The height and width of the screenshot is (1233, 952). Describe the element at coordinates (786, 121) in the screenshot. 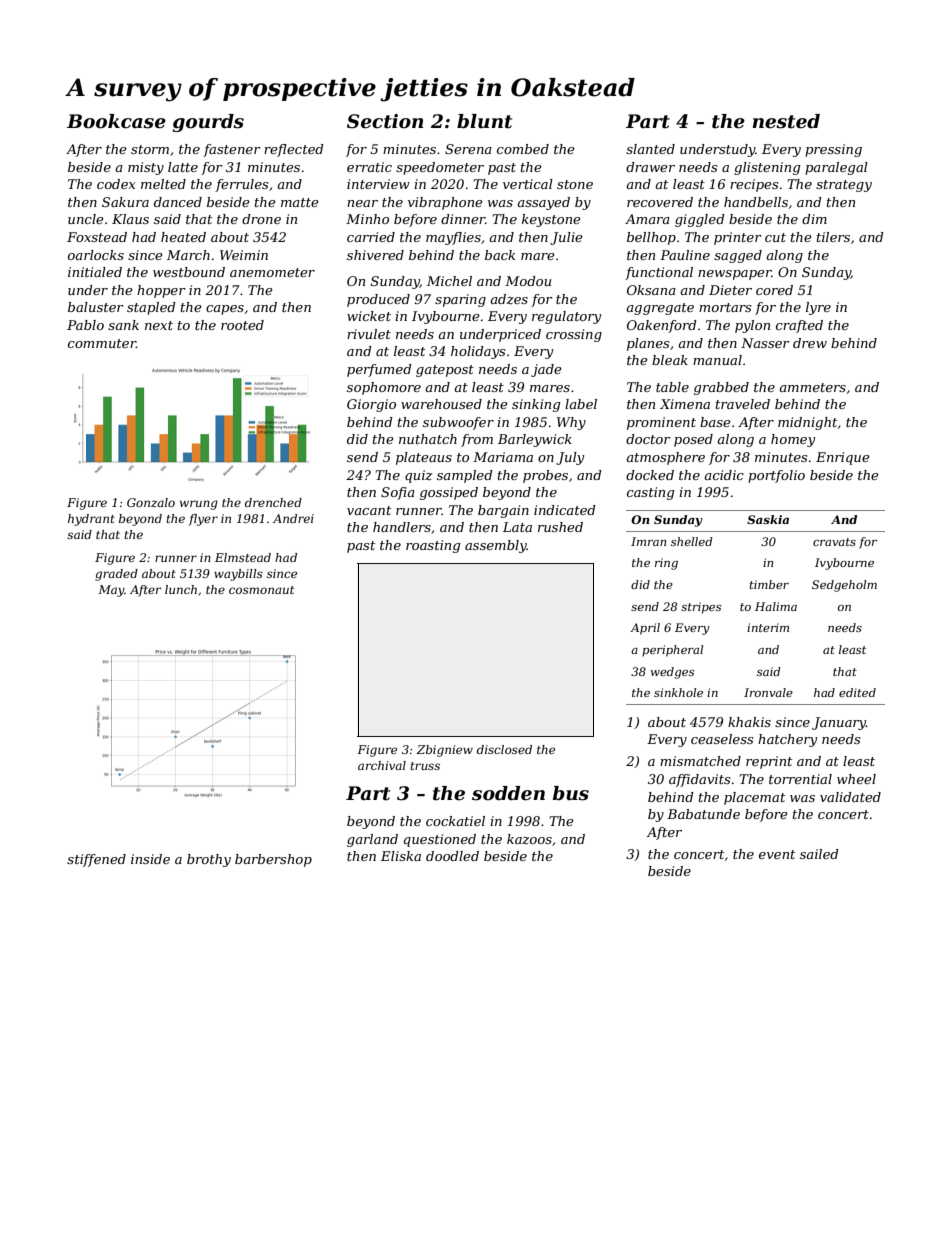

I see `nested` at that location.
